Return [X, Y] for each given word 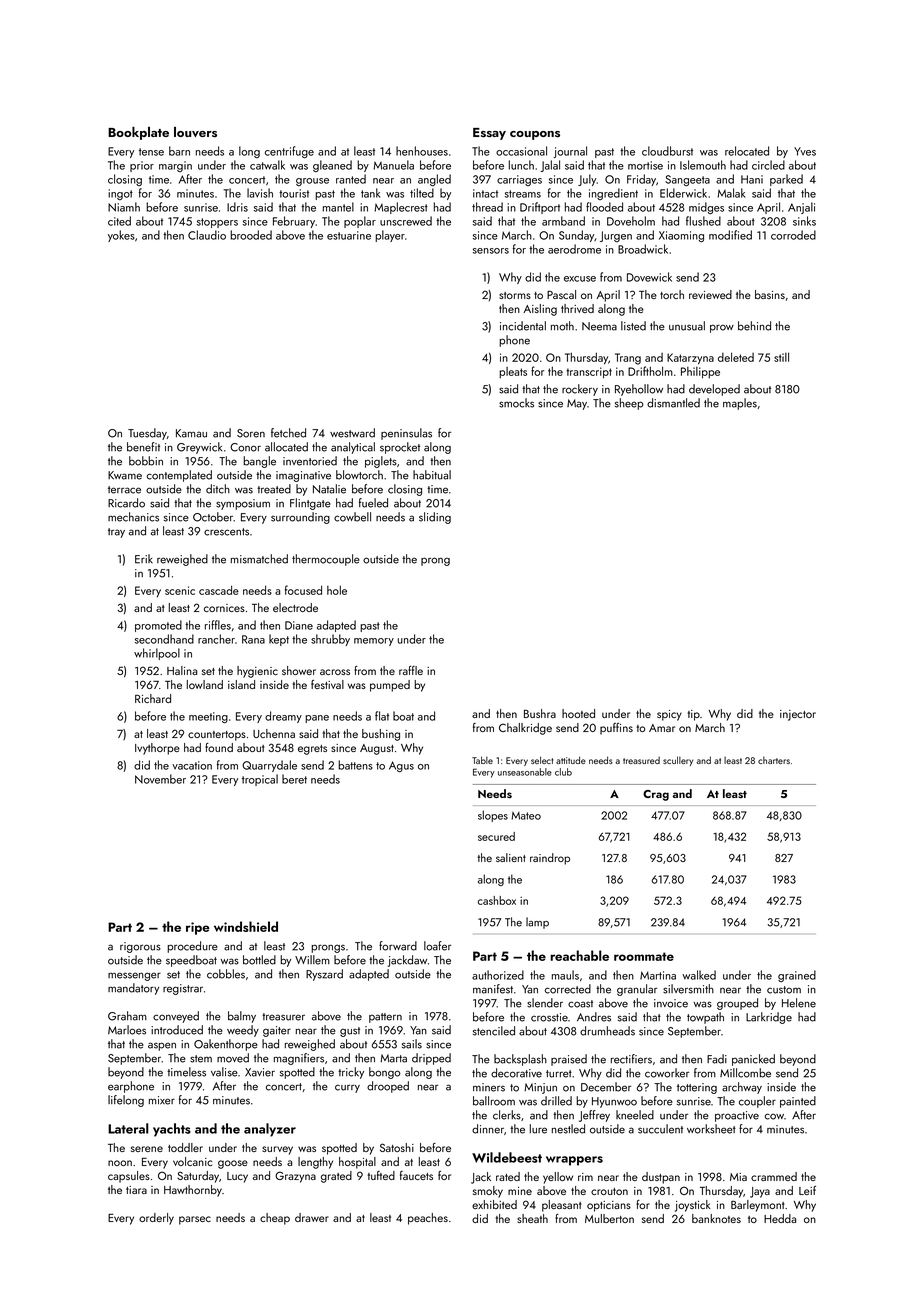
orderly [156, 1219]
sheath [532, 1218]
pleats [513, 372]
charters [774, 760]
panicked [753, 1060]
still [781, 357]
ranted [351, 179]
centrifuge [289, 152]
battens [355, 765]
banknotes [716, 1218]
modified [730, 235]
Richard [153, 698]
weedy [243, 1031]
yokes [121, 236]
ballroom [494, 1101]
